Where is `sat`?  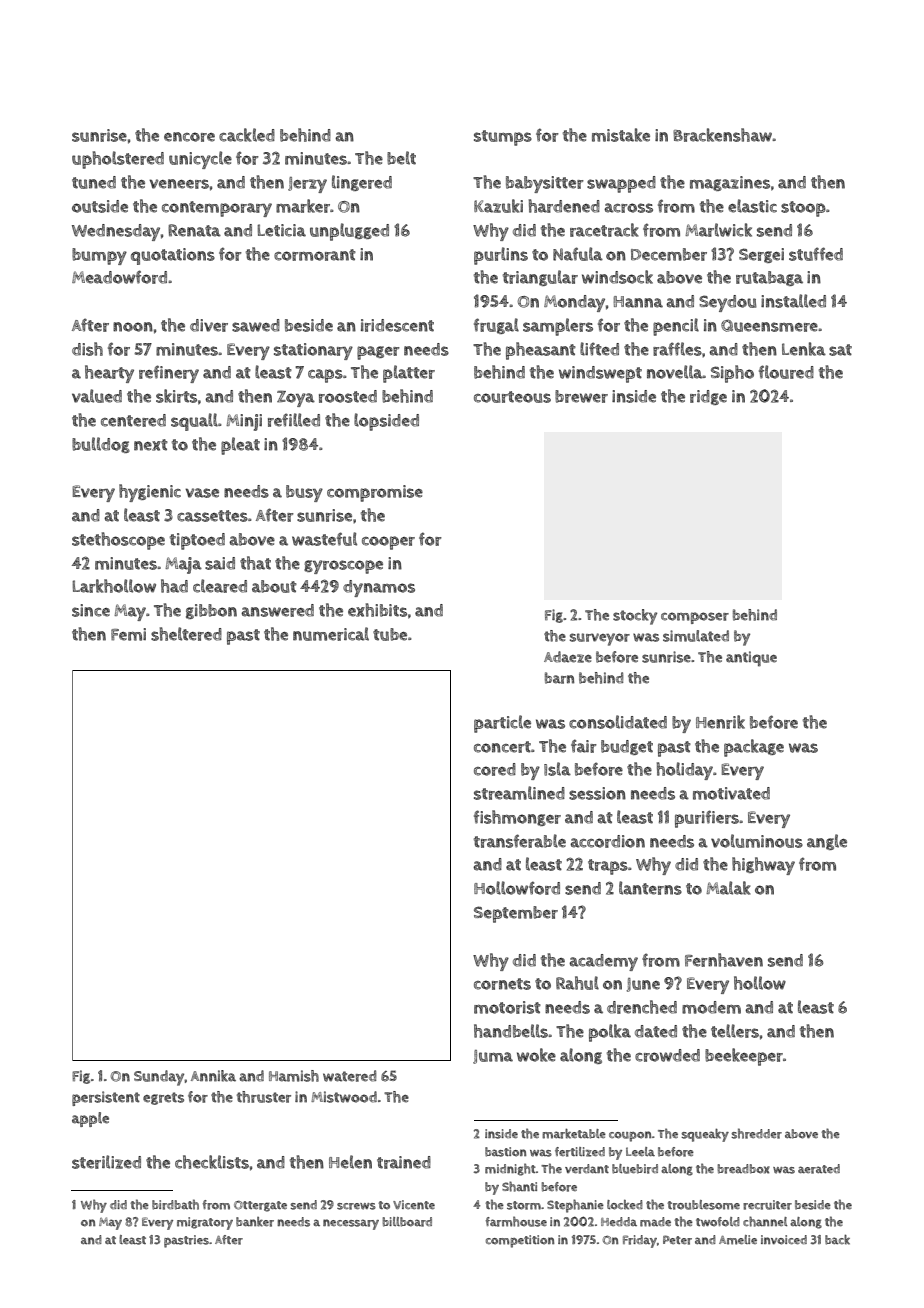
sat is located at coordinates (840, 350).
